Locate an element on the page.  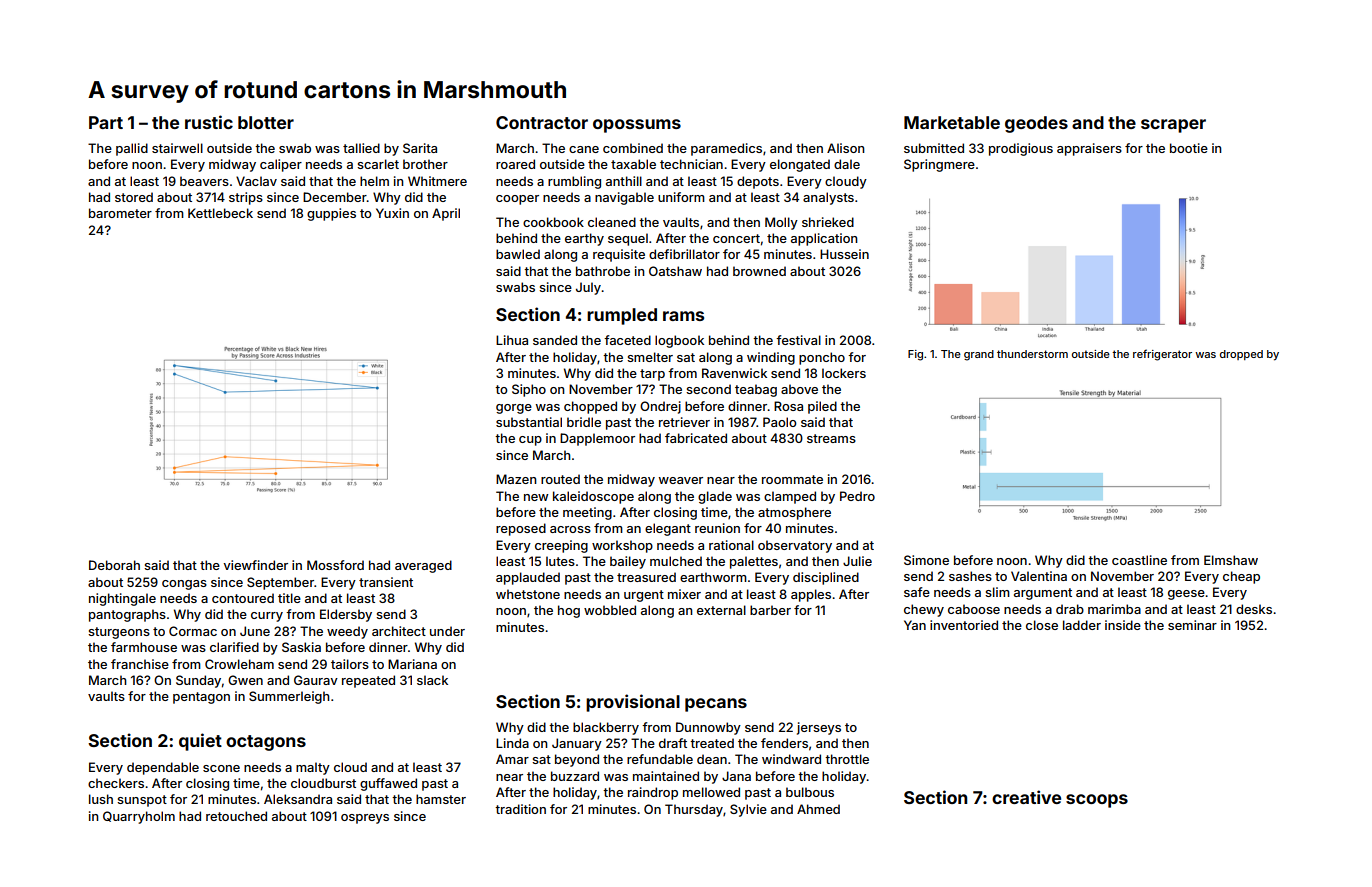
refrigerator is located at coordinates (1162, 355).
